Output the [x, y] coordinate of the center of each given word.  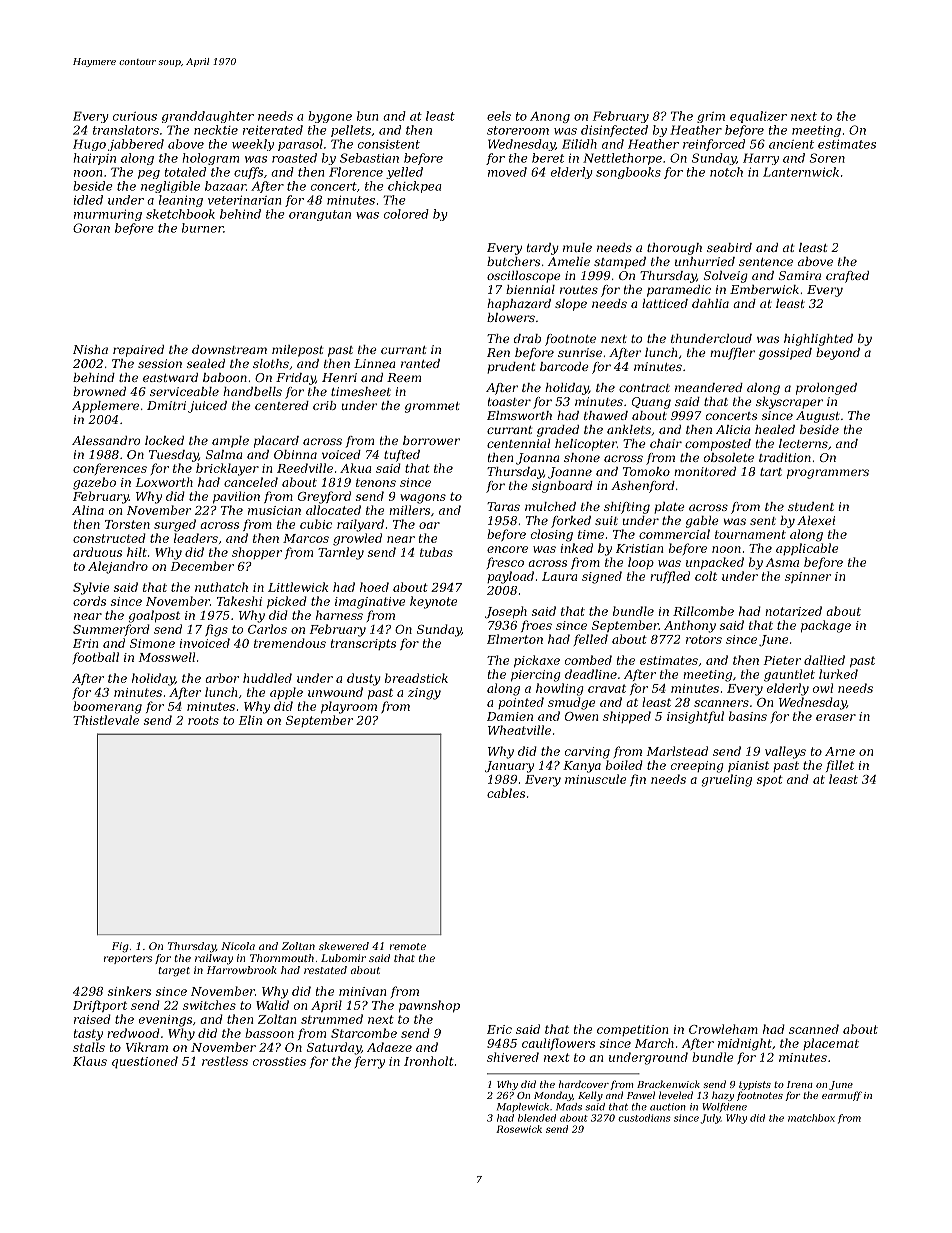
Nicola [238, 946]
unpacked [715, 563]
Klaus [90, 1061]
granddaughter [208, 117]
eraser [836, 717]
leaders [196, 538]
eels [499, 116]
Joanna [537, 459]
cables [506, 793]
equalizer [758, 117]
